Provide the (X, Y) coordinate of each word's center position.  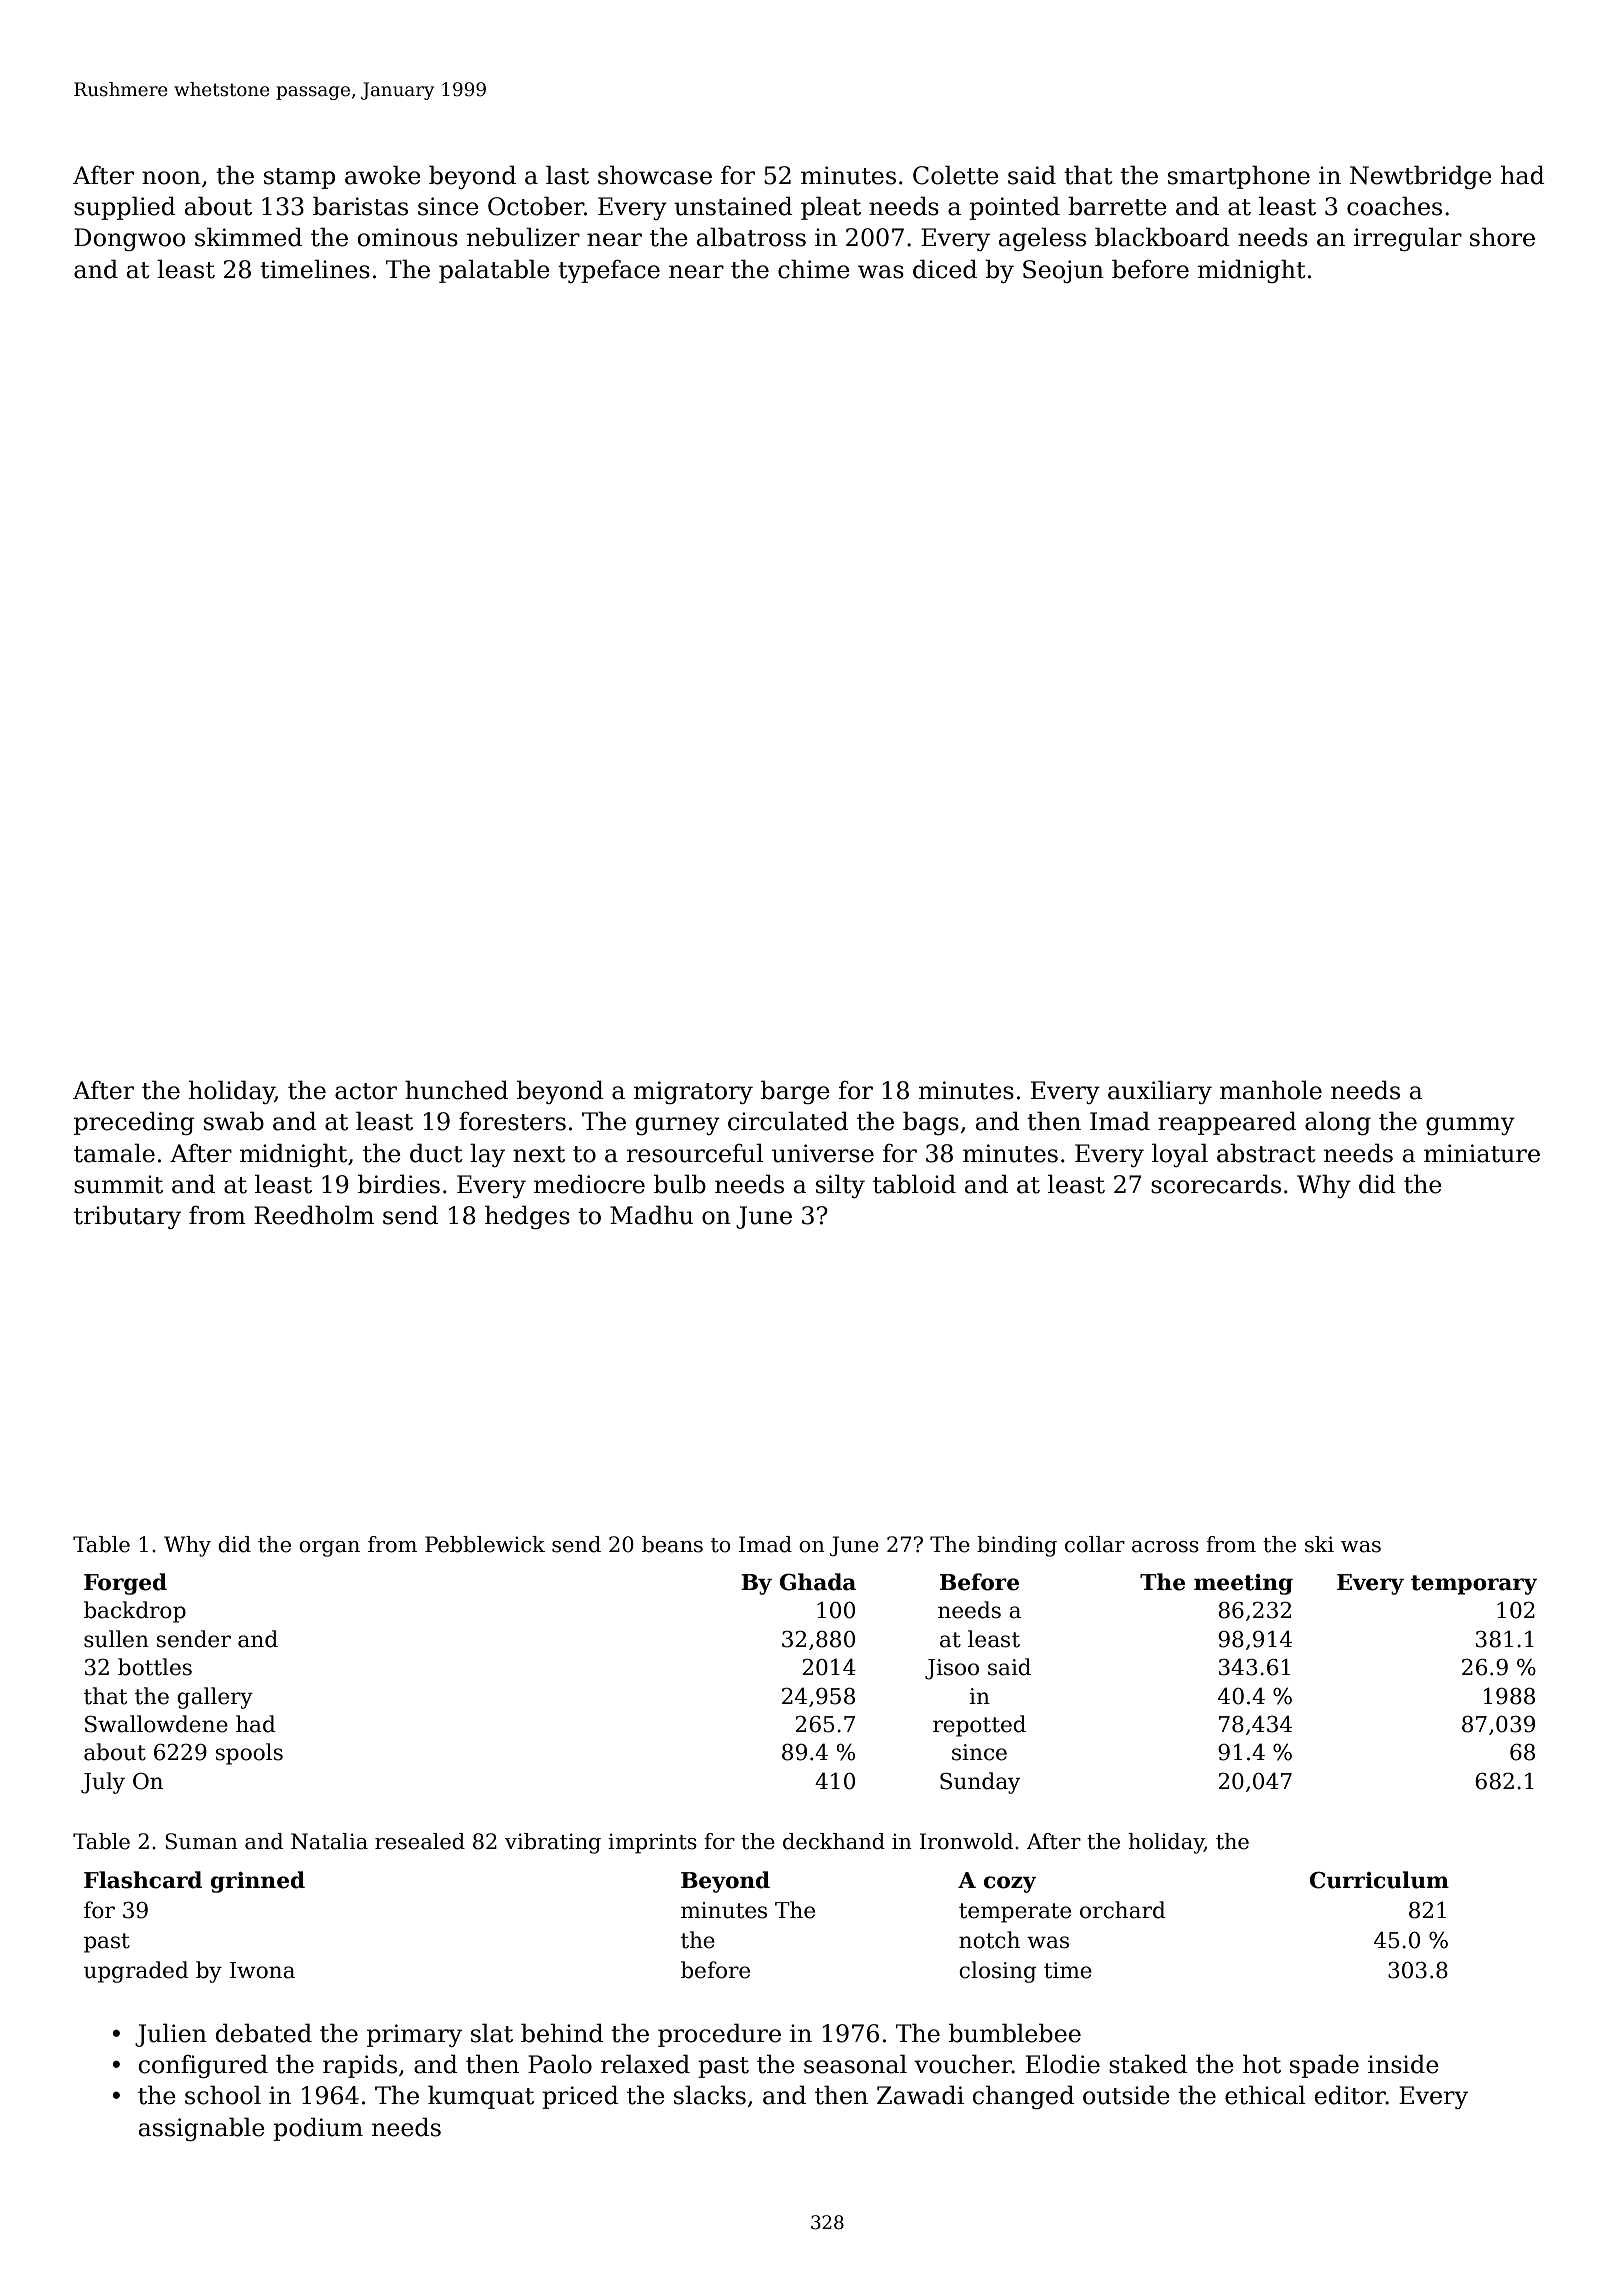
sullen (116, 1639)
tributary (127, 1217)
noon (171, 178)
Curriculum (1379, 1880)
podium (318, 2129)
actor (366, 1091)
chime (814, 269)
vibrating (553, 1843)
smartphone (1239, 177)
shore (1502, 237)
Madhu (651, 1215)
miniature (1482, 1153)
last (567, 175)
